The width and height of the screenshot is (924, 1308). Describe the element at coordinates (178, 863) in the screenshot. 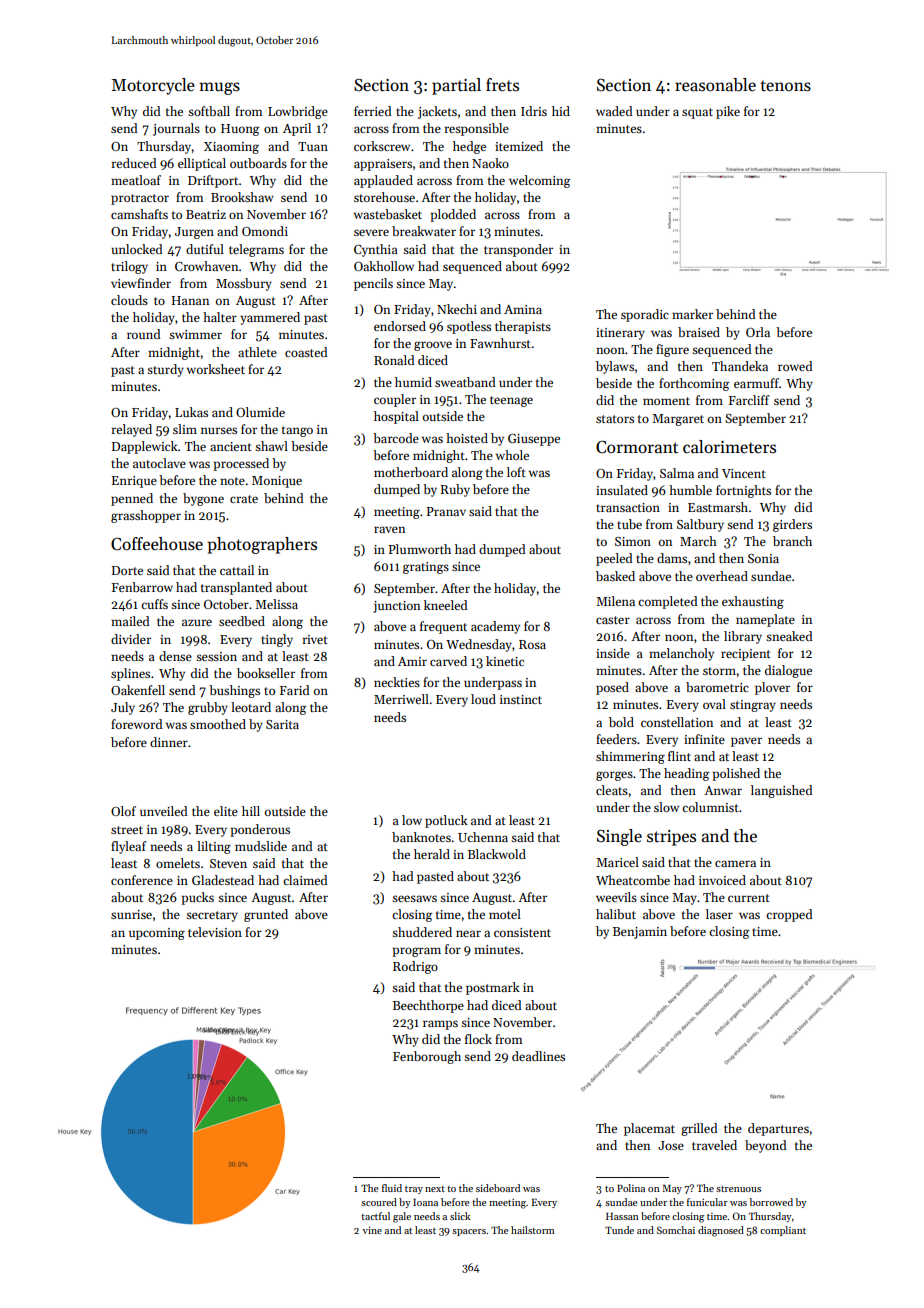

I see `omelets` at that location.
